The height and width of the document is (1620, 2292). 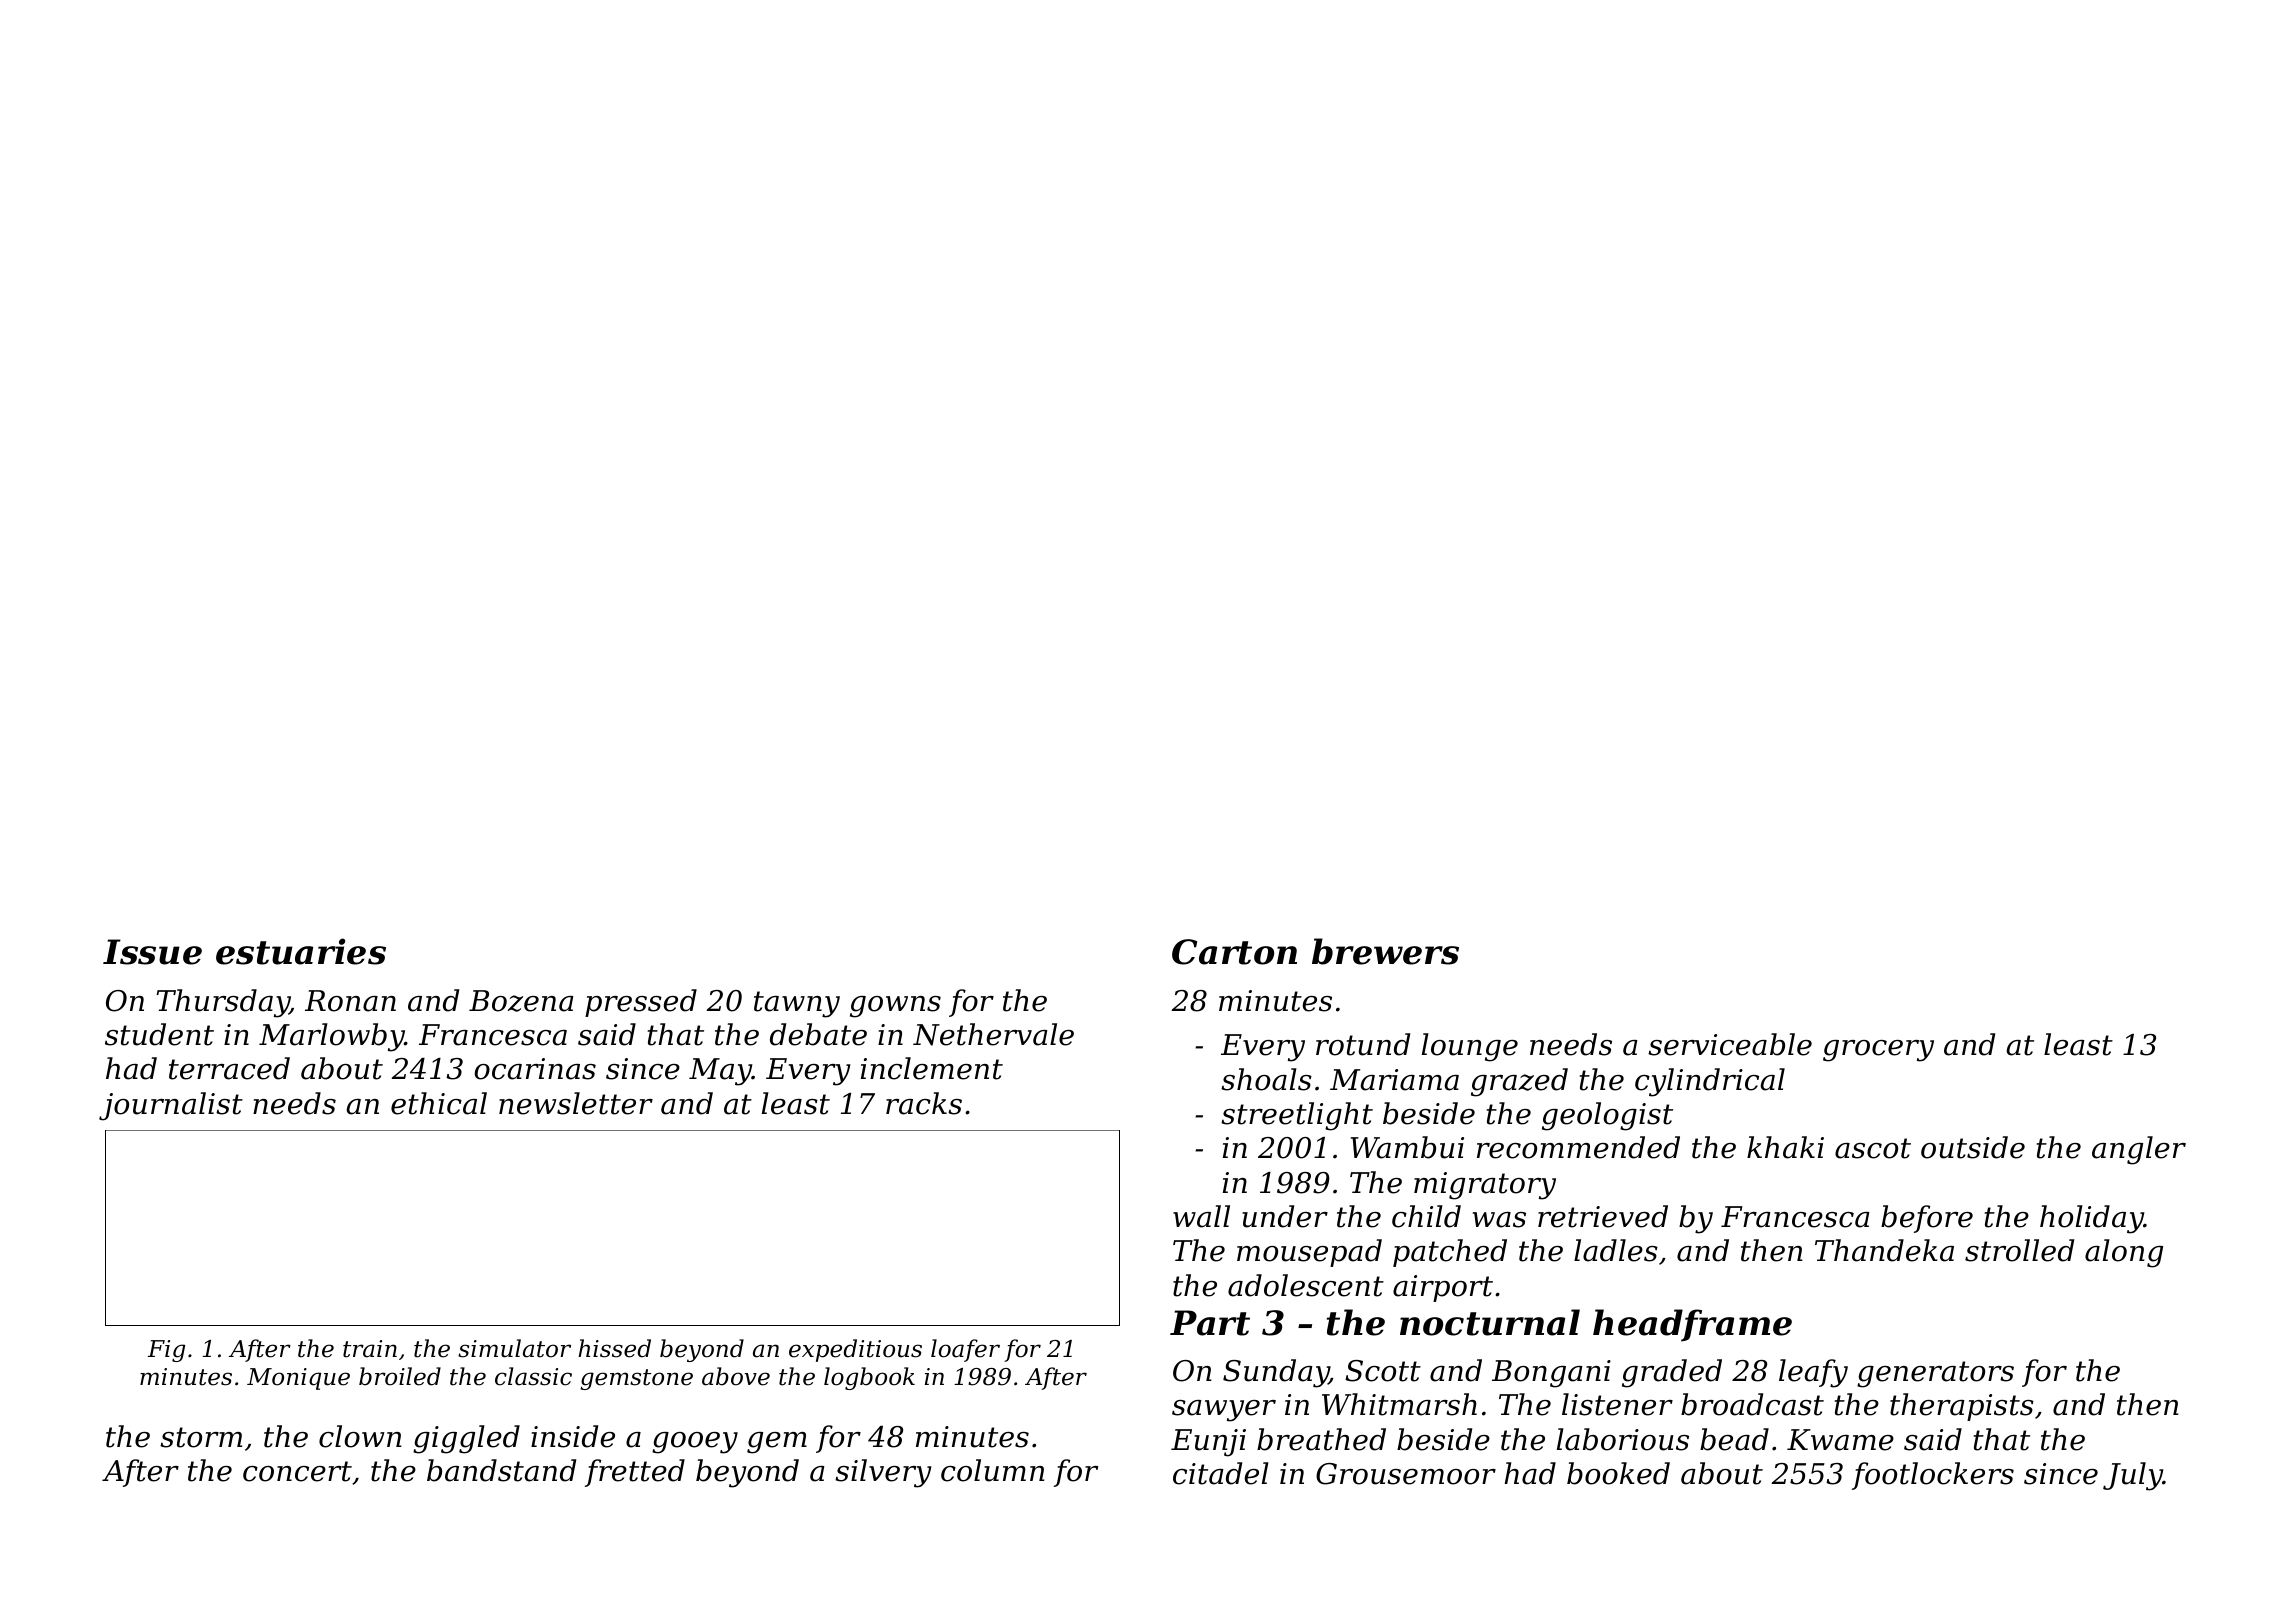 What do you see at coordinates (1692, 1325) in the document?
I see `headframe` at bounding box center [1692, 1325].
